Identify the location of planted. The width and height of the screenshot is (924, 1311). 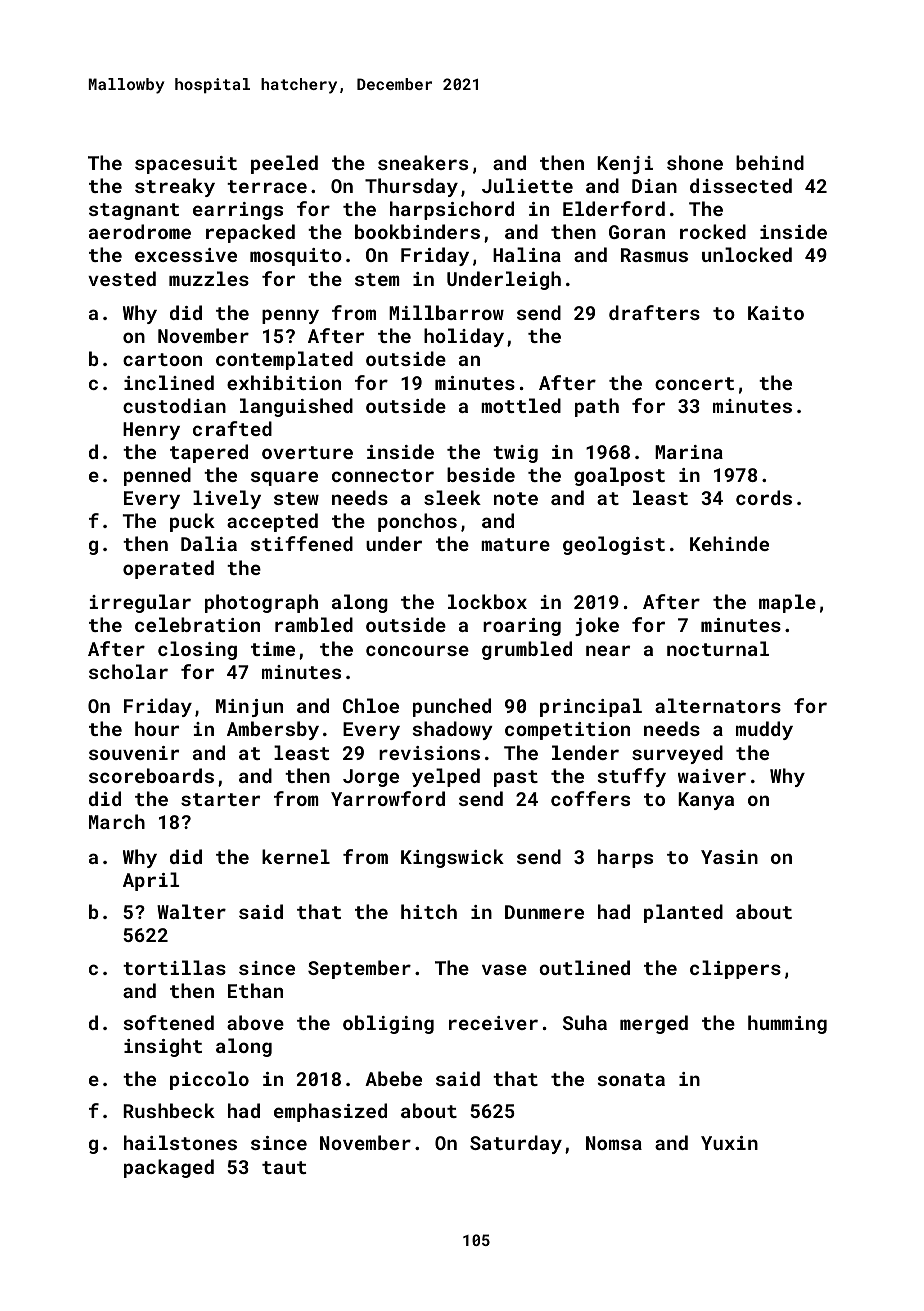
(683, 913).
